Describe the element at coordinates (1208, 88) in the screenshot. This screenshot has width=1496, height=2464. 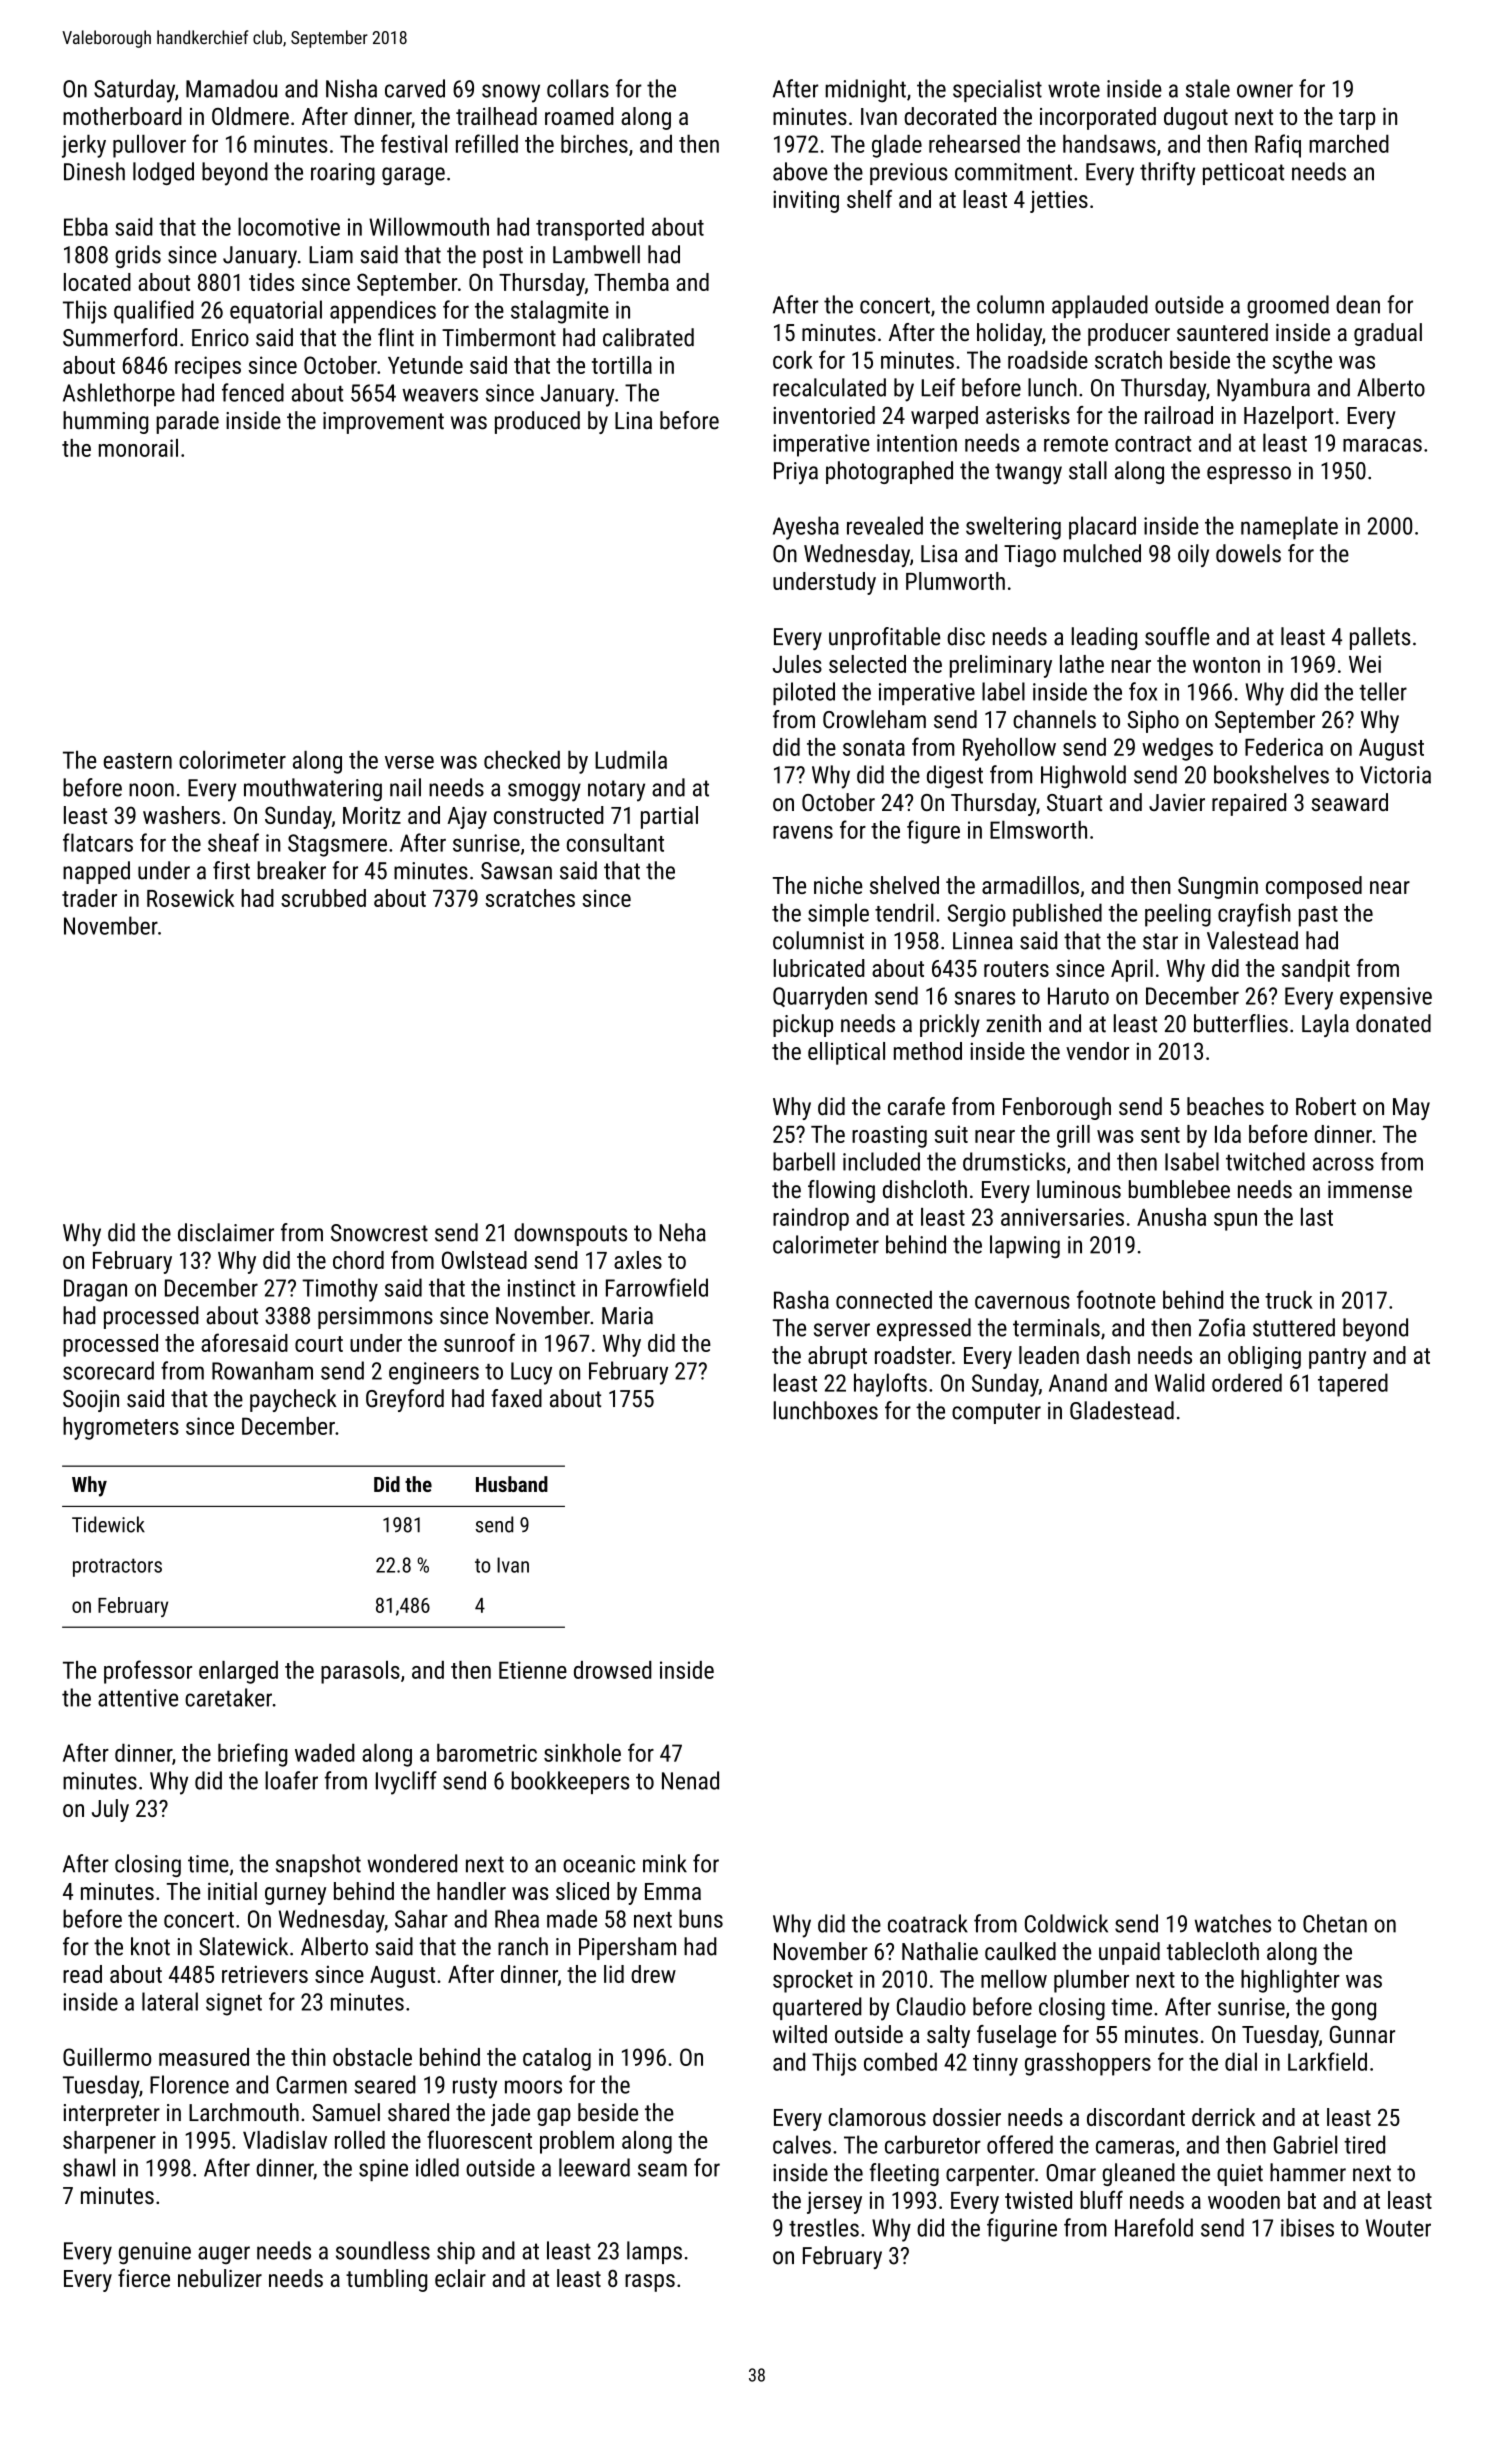
I see `stale` at that location.
